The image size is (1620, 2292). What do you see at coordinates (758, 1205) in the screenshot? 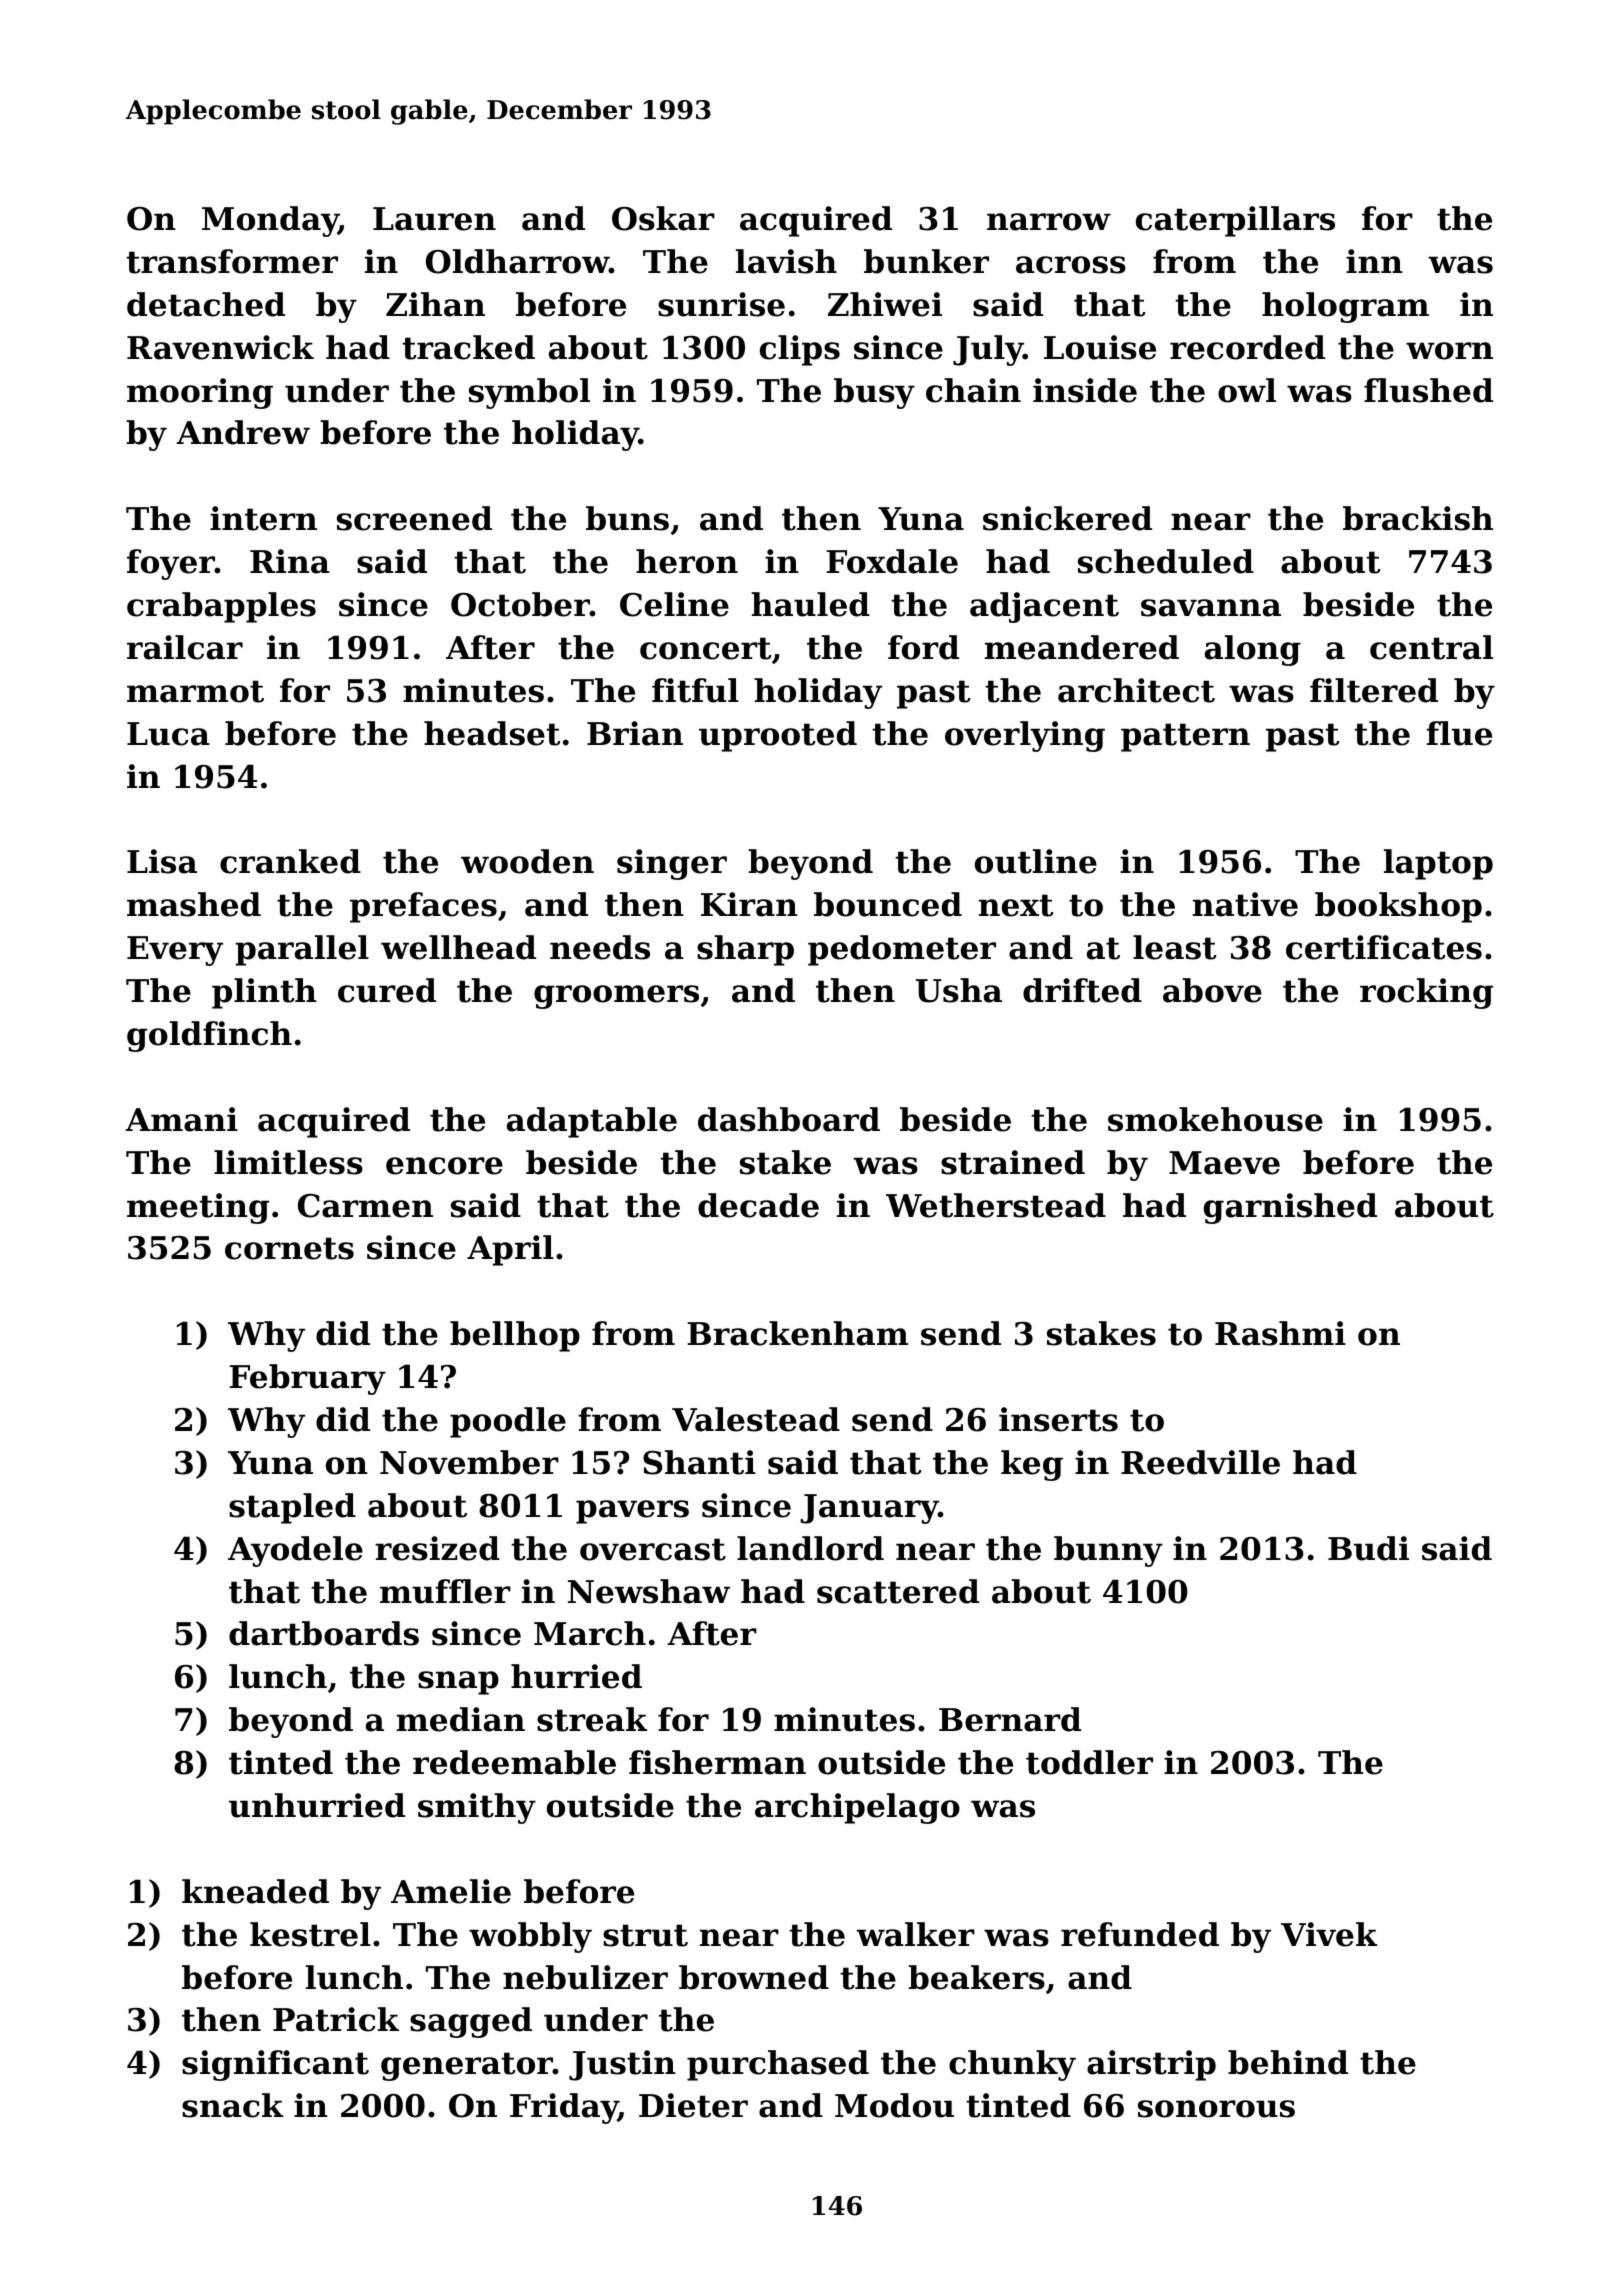
I see `decade` at bounding box center [758, 1205].
